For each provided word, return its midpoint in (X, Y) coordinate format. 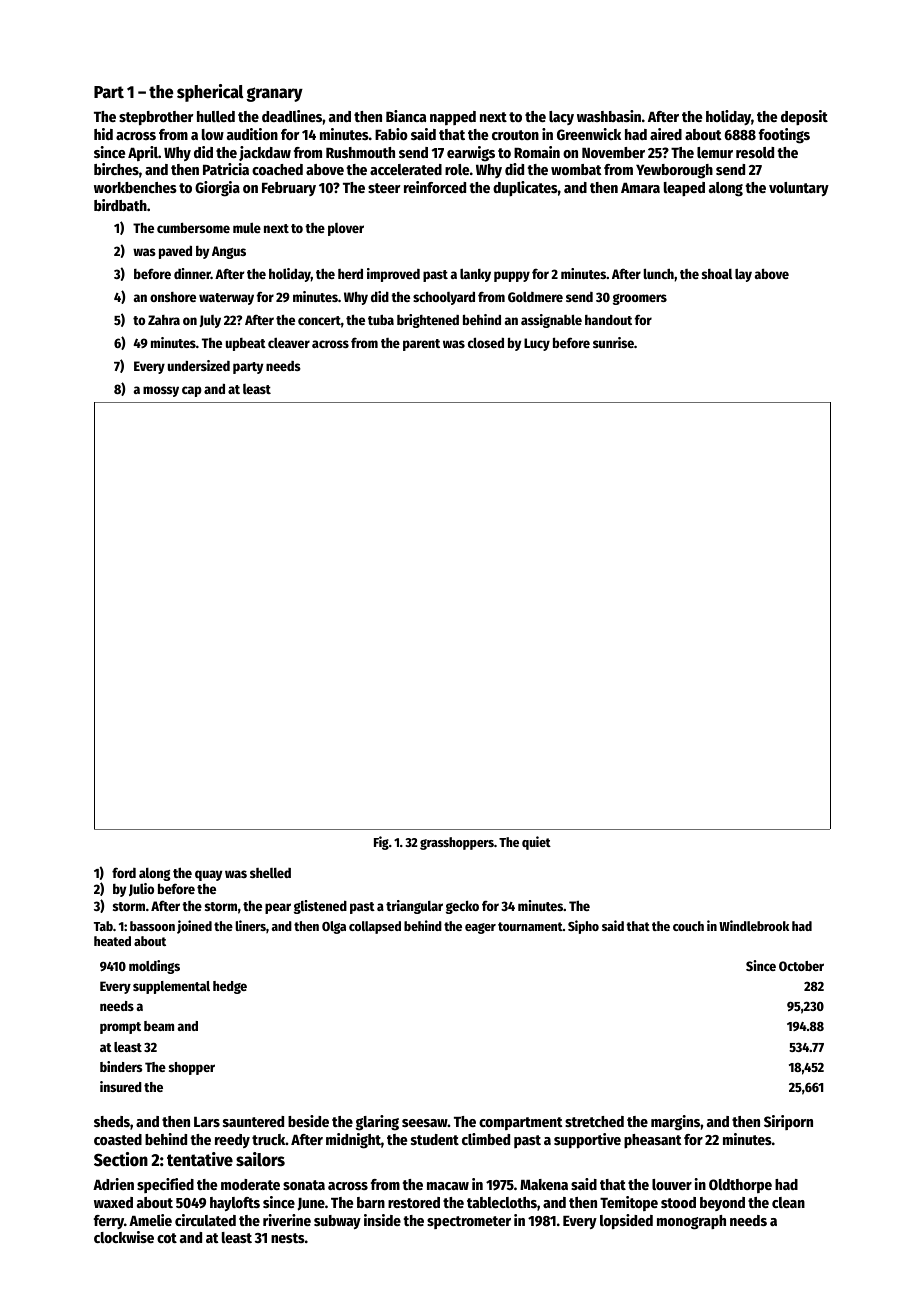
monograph (691, 1222)
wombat (576, 169)
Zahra (164, 320)
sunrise (613, 342)
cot (167, 1238)
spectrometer (469, 1222)
